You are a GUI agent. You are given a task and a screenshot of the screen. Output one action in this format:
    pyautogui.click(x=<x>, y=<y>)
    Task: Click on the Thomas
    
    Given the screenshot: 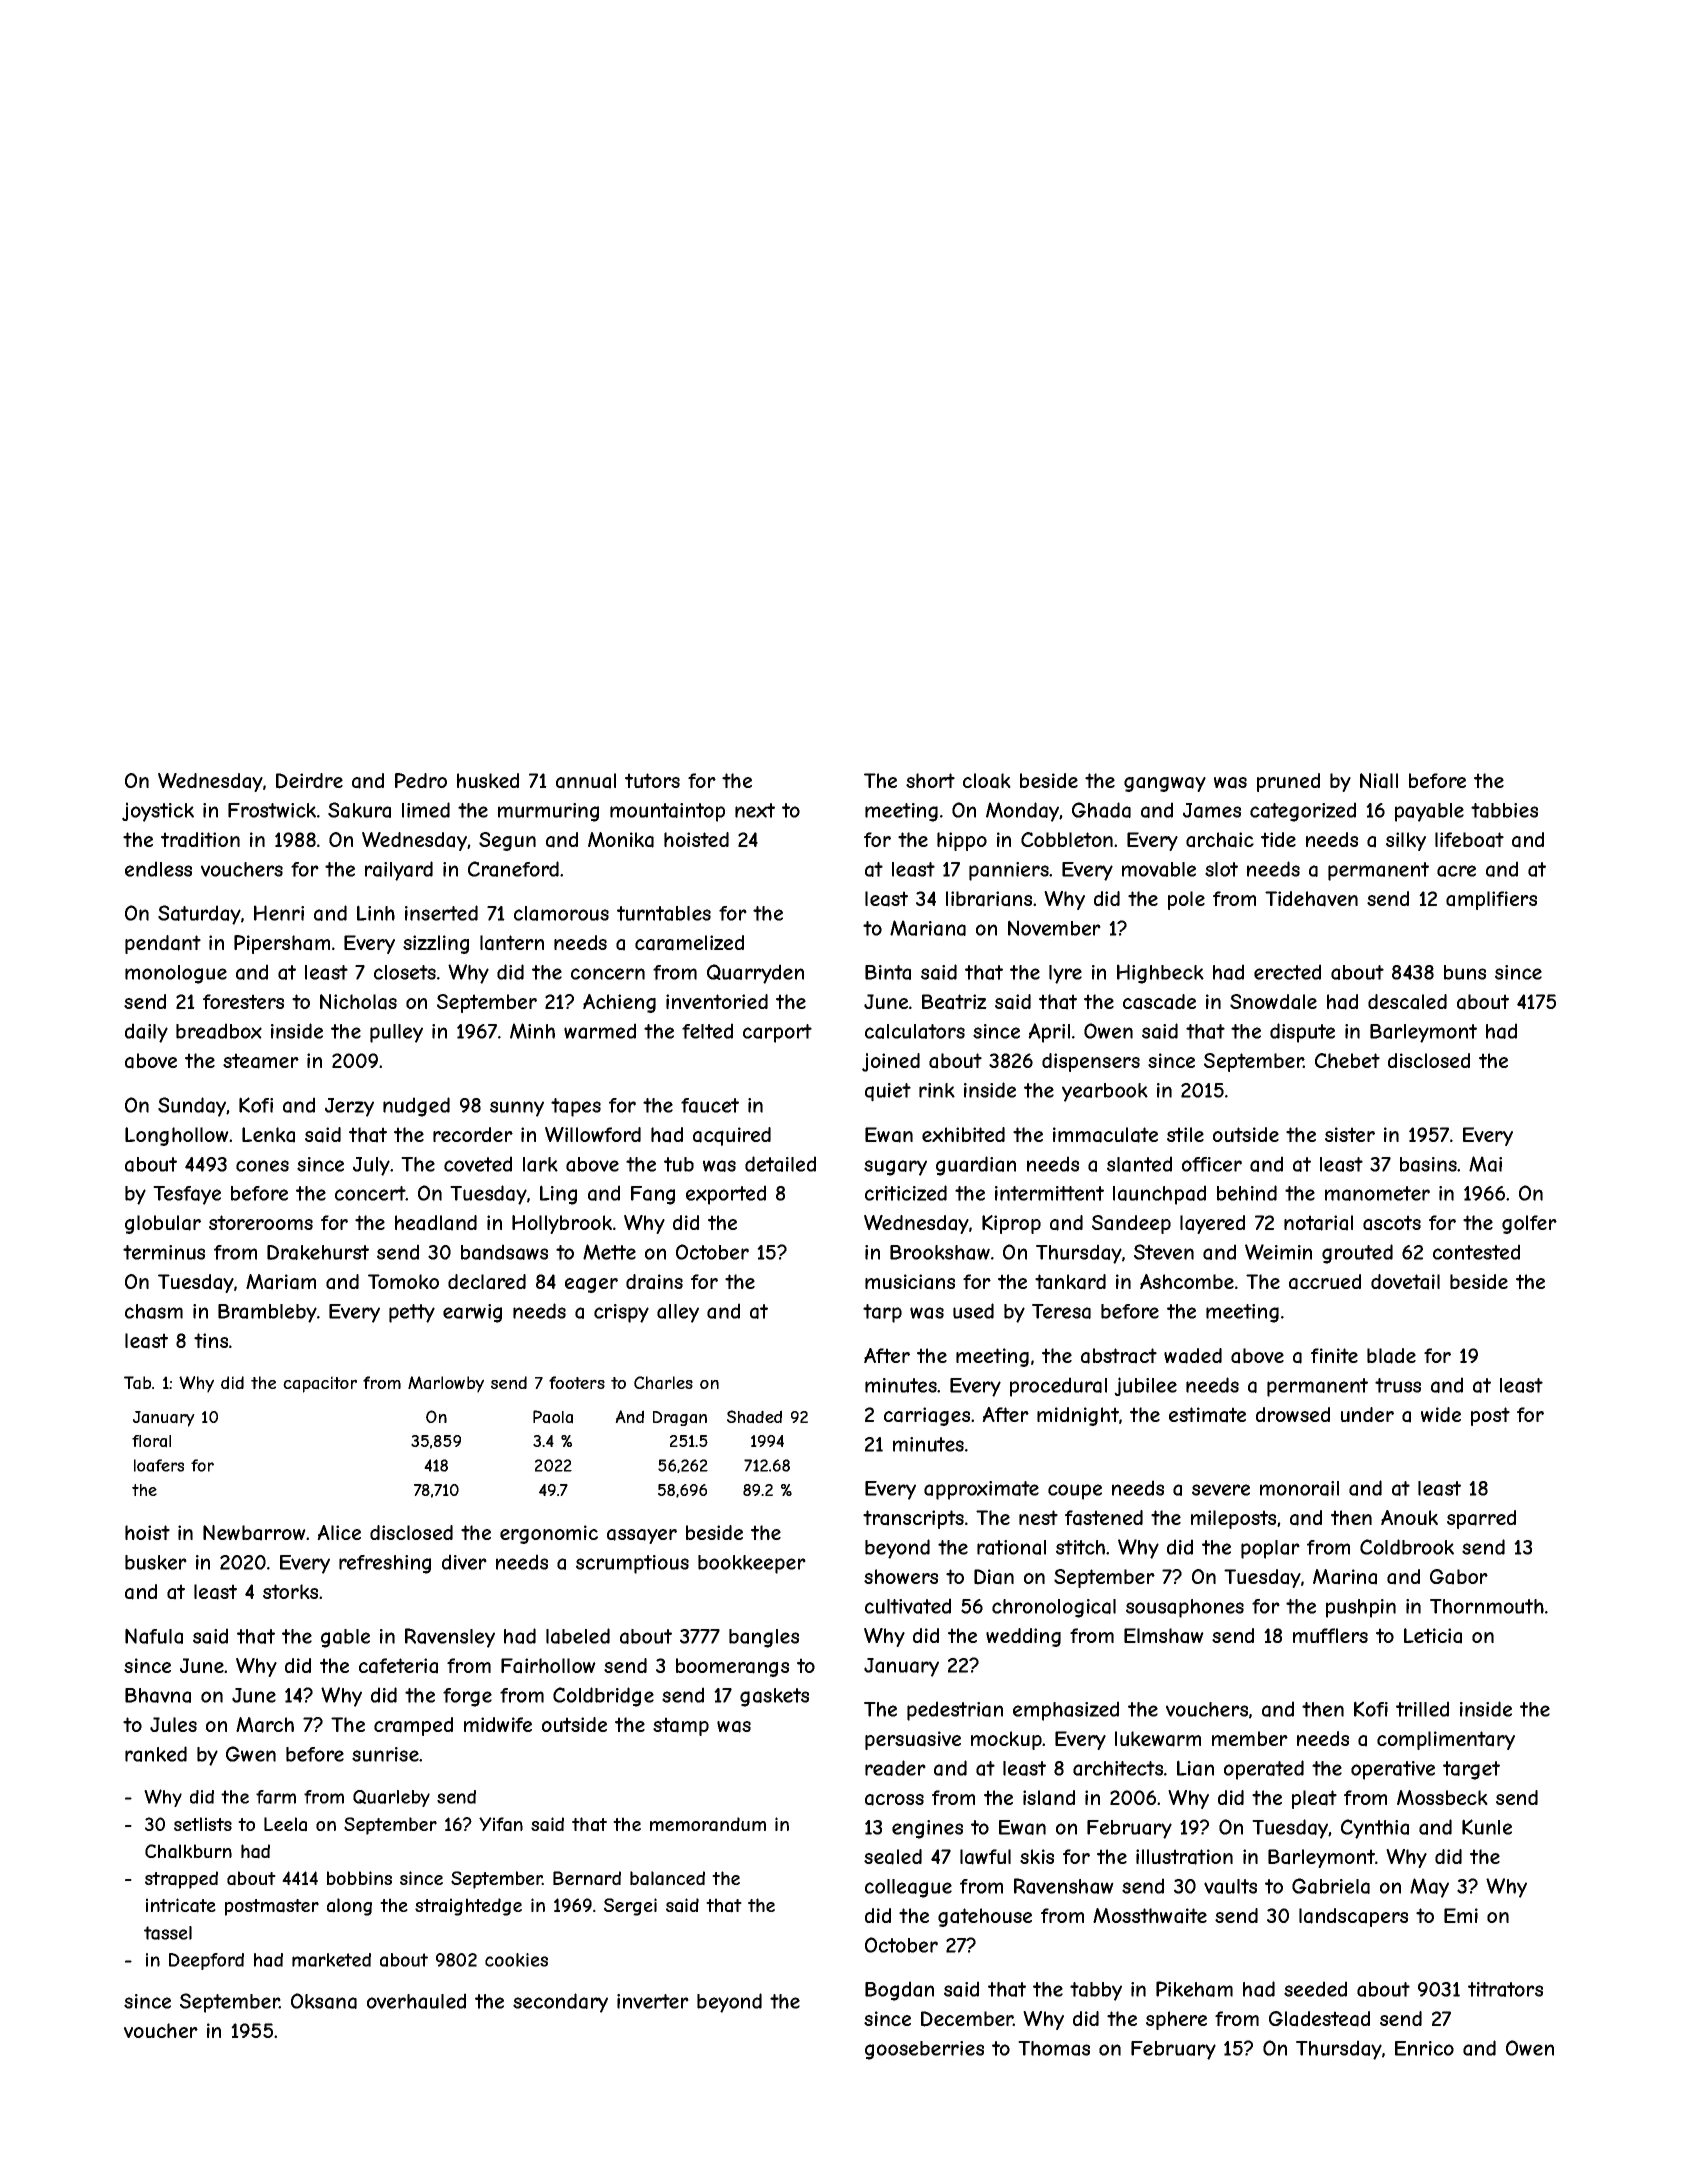 What is the action you would take?
    pyautogui.click(x=1054, y=2048)
